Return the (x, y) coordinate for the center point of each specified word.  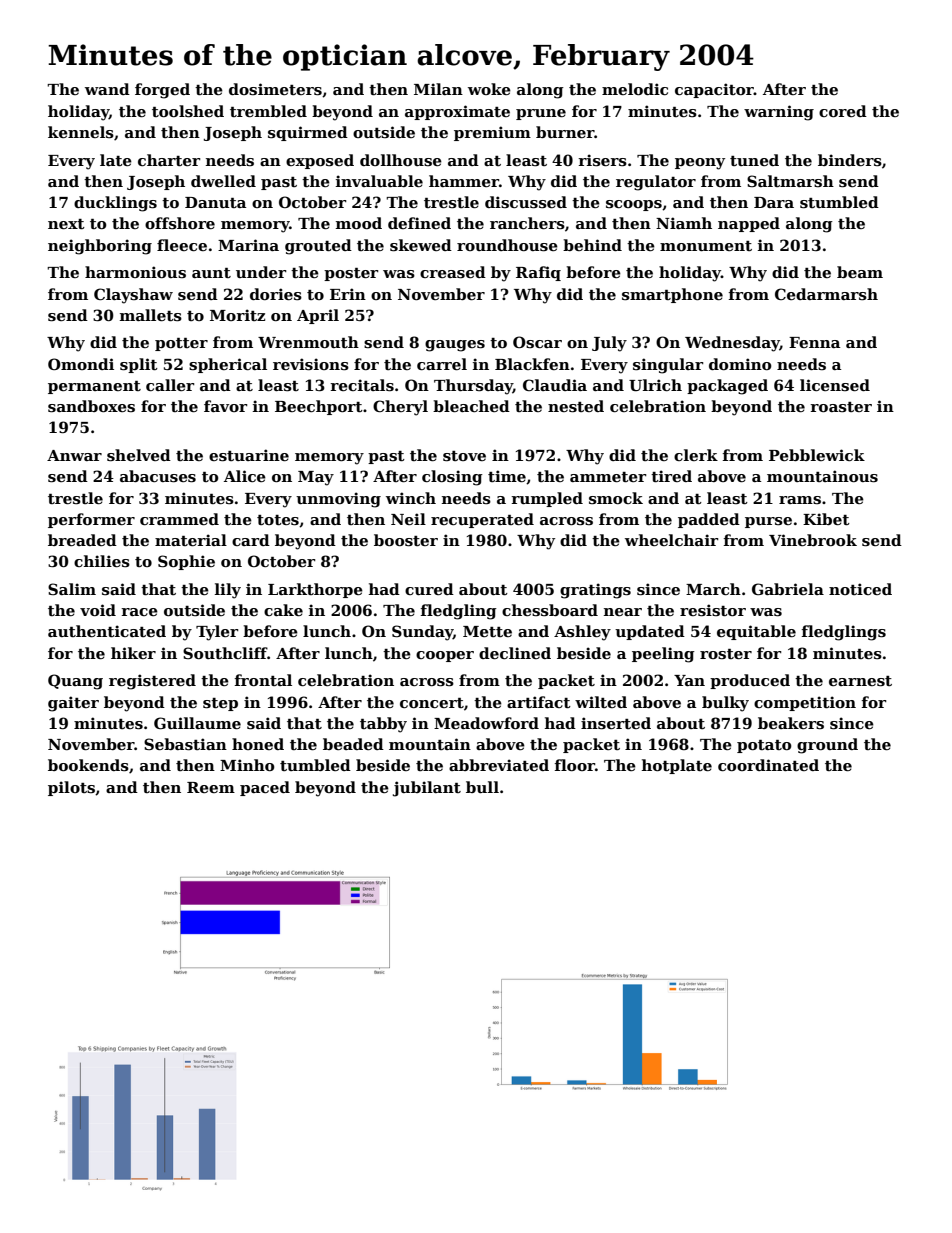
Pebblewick (817, 455)
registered (152, 682)
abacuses (158, 476)
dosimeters (275, 89)
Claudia (555, 385)
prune (541, 114)
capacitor (714, 90)
